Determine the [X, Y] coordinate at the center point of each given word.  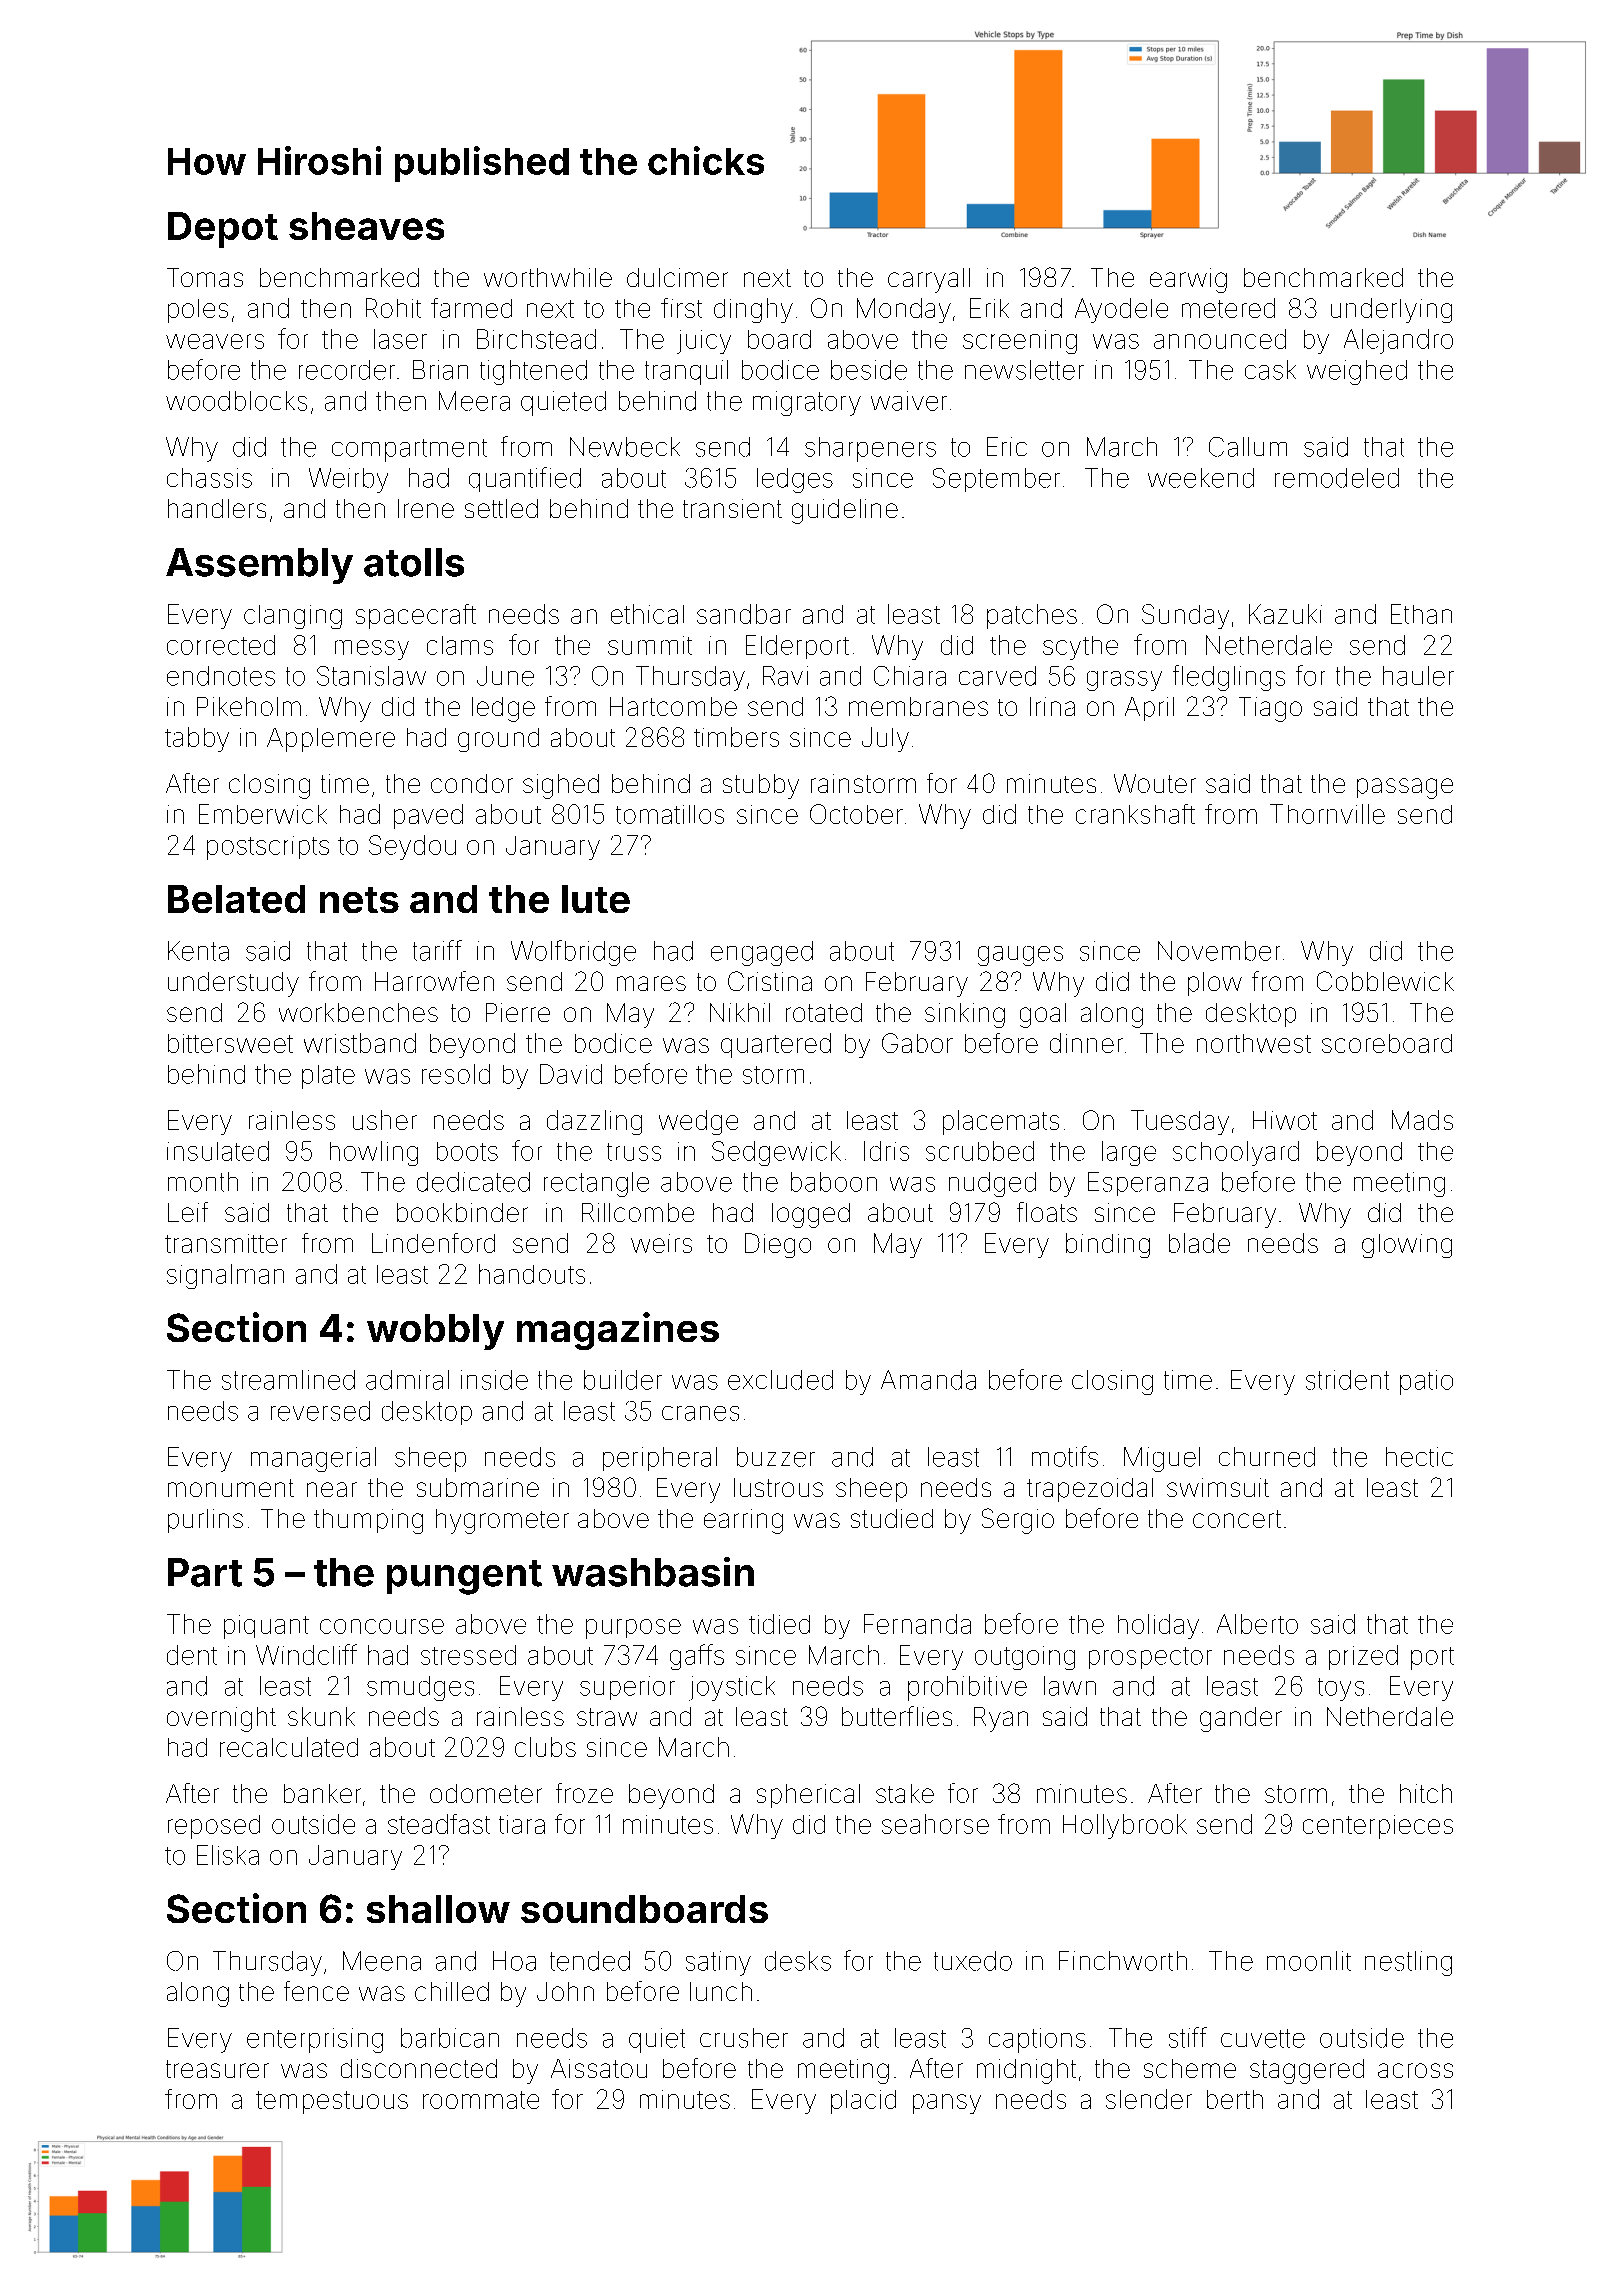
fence [316, 1991]
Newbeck [625, 447]
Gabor [917, 1043]
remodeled [1337, 478]
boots [467, 1151]
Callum [1248, 447]
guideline [845, 511]
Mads [1422, 1120]
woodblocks [236, 401]
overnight [221, 1719]
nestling [1408, 1963]
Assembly [259, 566]
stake [905, 1793]
